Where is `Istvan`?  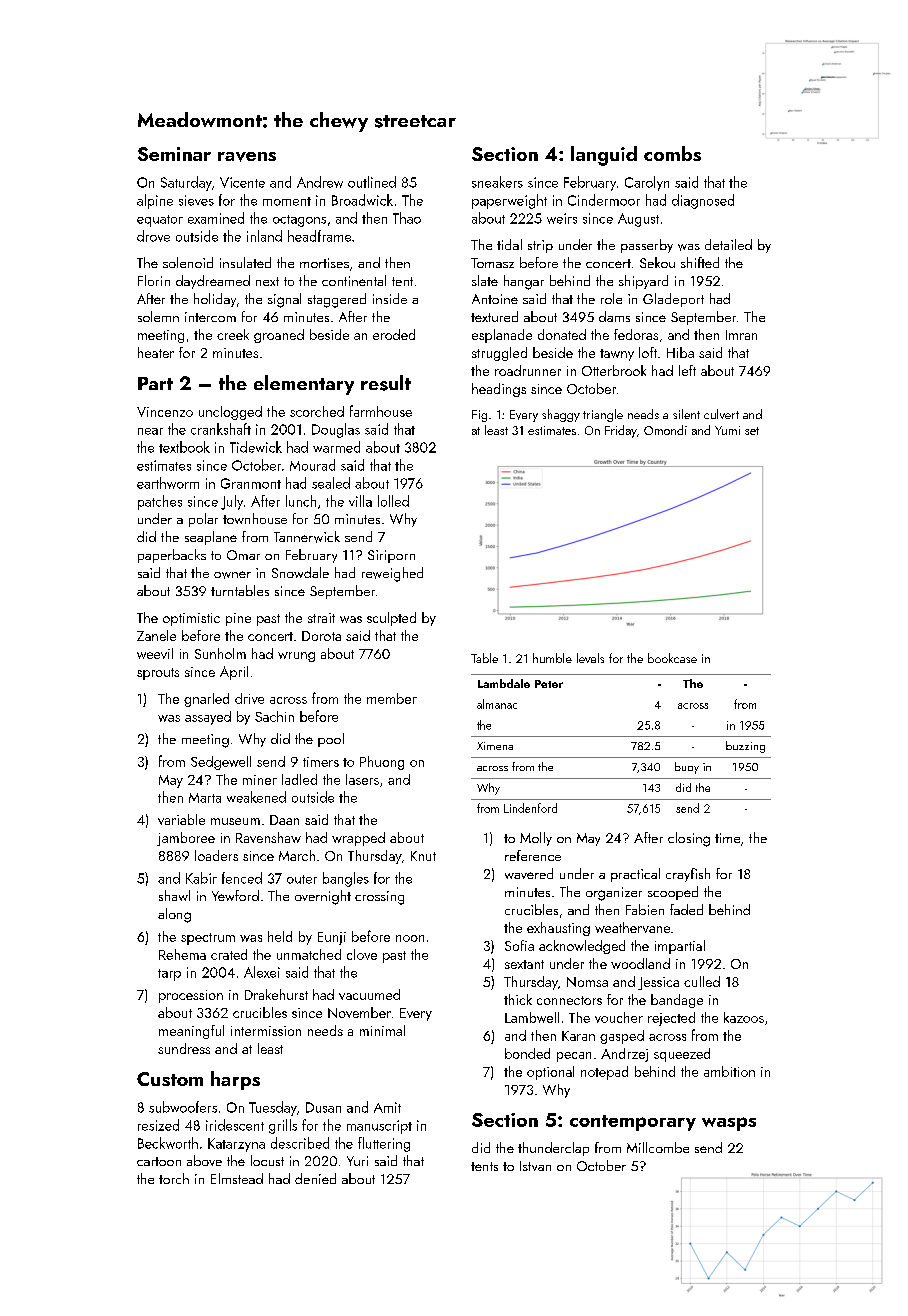 Istvan is located at coordinates (535, 1166).
